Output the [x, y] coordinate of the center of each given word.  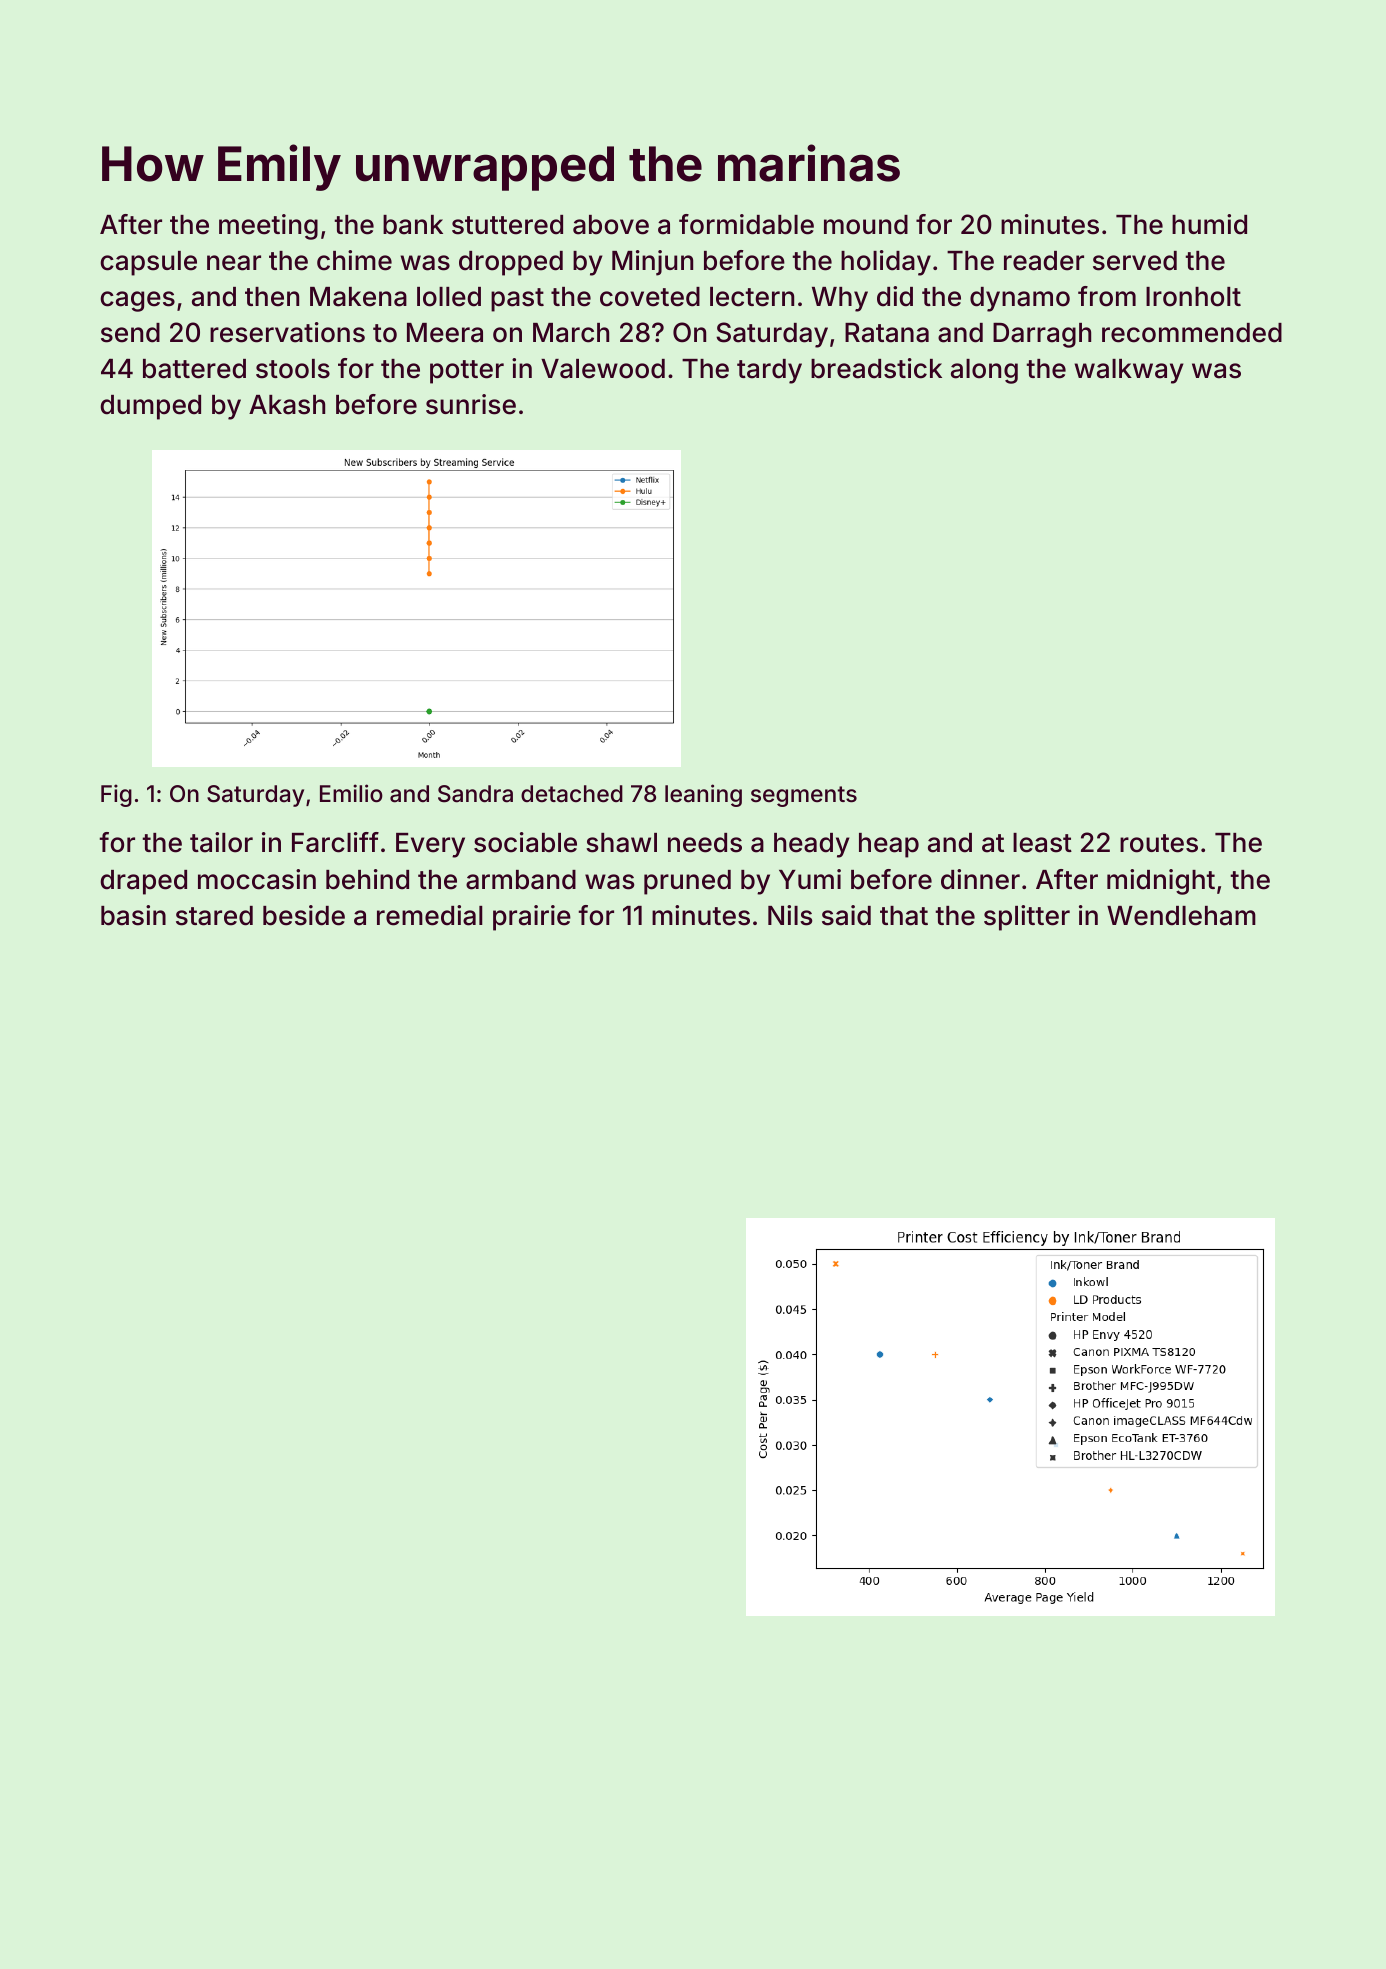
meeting [268, 227]
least [1042, 843]
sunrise [471, 404]
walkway [1129, 371]
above [611, 225]
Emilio [351, 793]
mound [866, 225]
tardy [769, 371]
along [984, 371]
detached [572, 794]
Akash [287, 405]
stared [214, 916]
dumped [150, 407]
